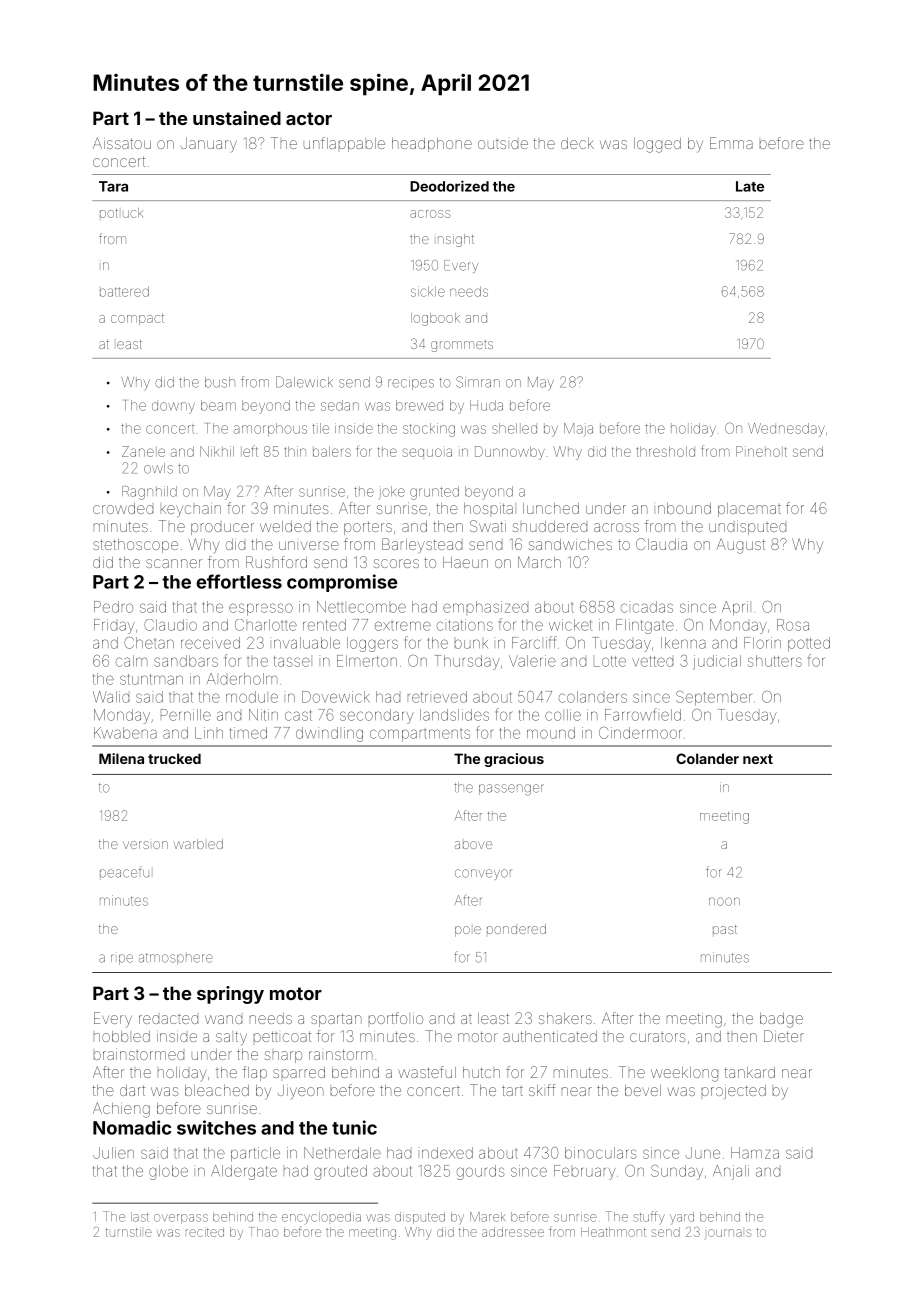 Image resolution: width=924 pixels, height=1308 pixels. I want to click on shakers, so click(565, 1018).
